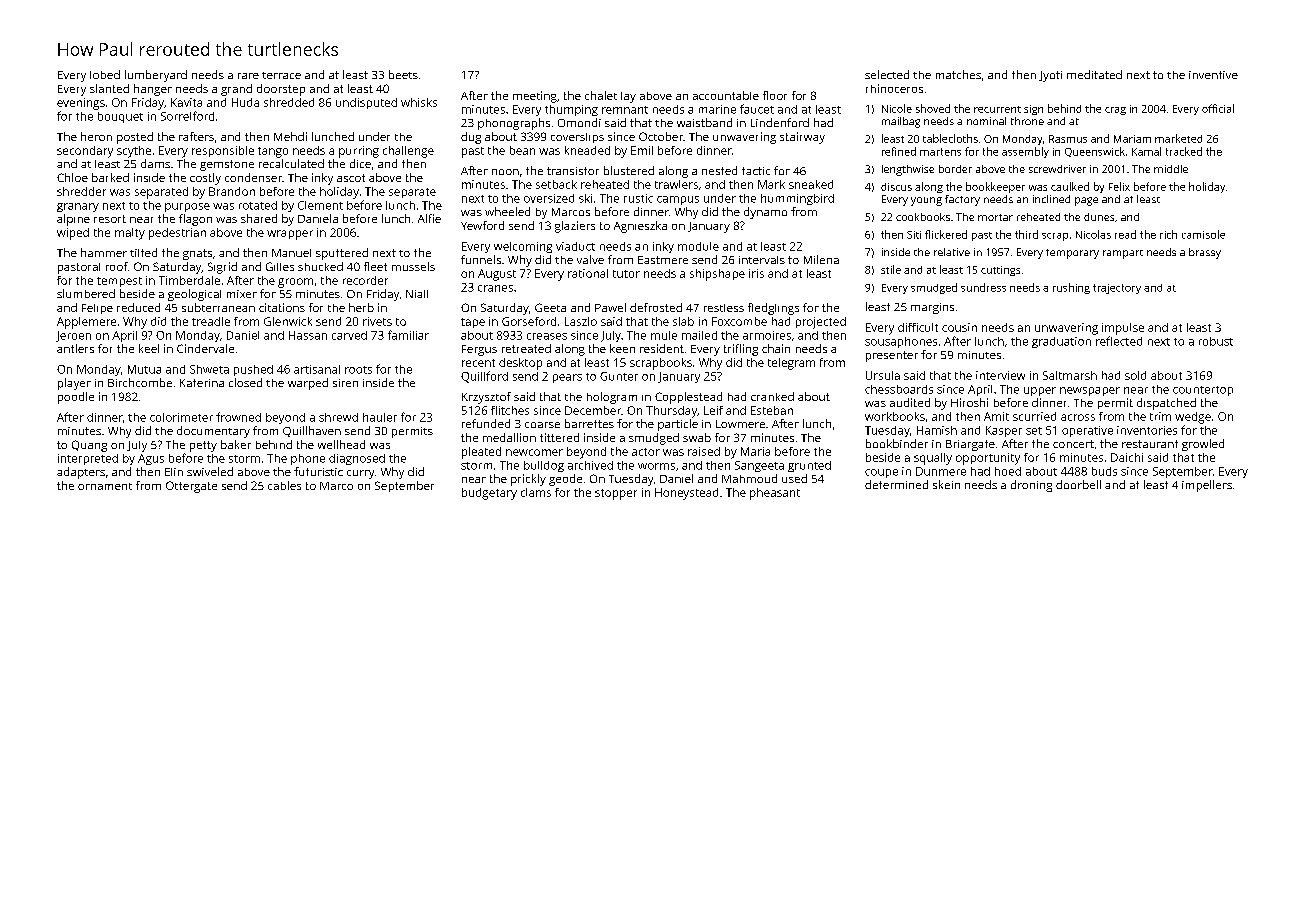  I want to click on trawlers, so click(676, 184).
